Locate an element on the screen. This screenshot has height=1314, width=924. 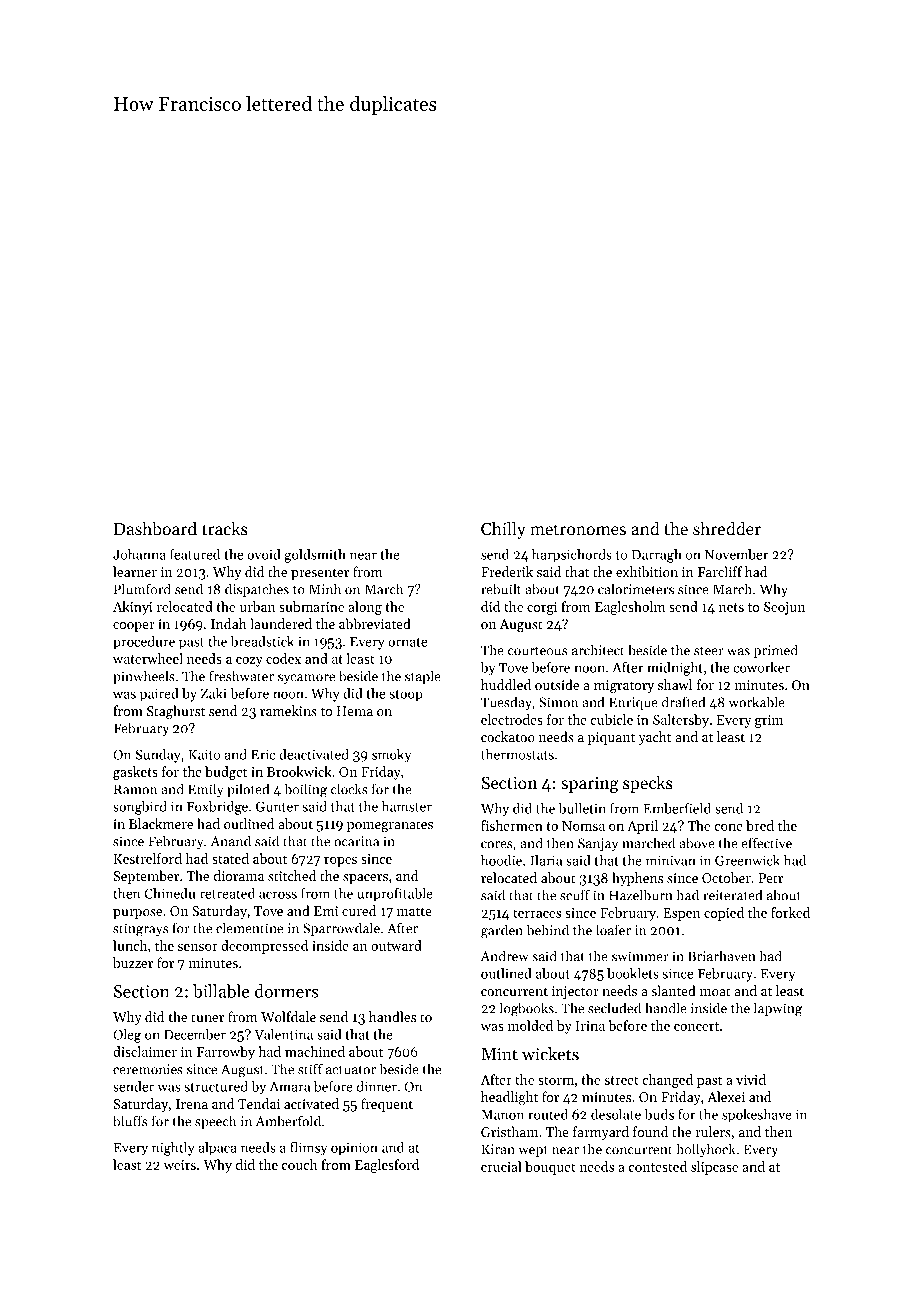
Dashboard is located at coordinates (155, 528).
